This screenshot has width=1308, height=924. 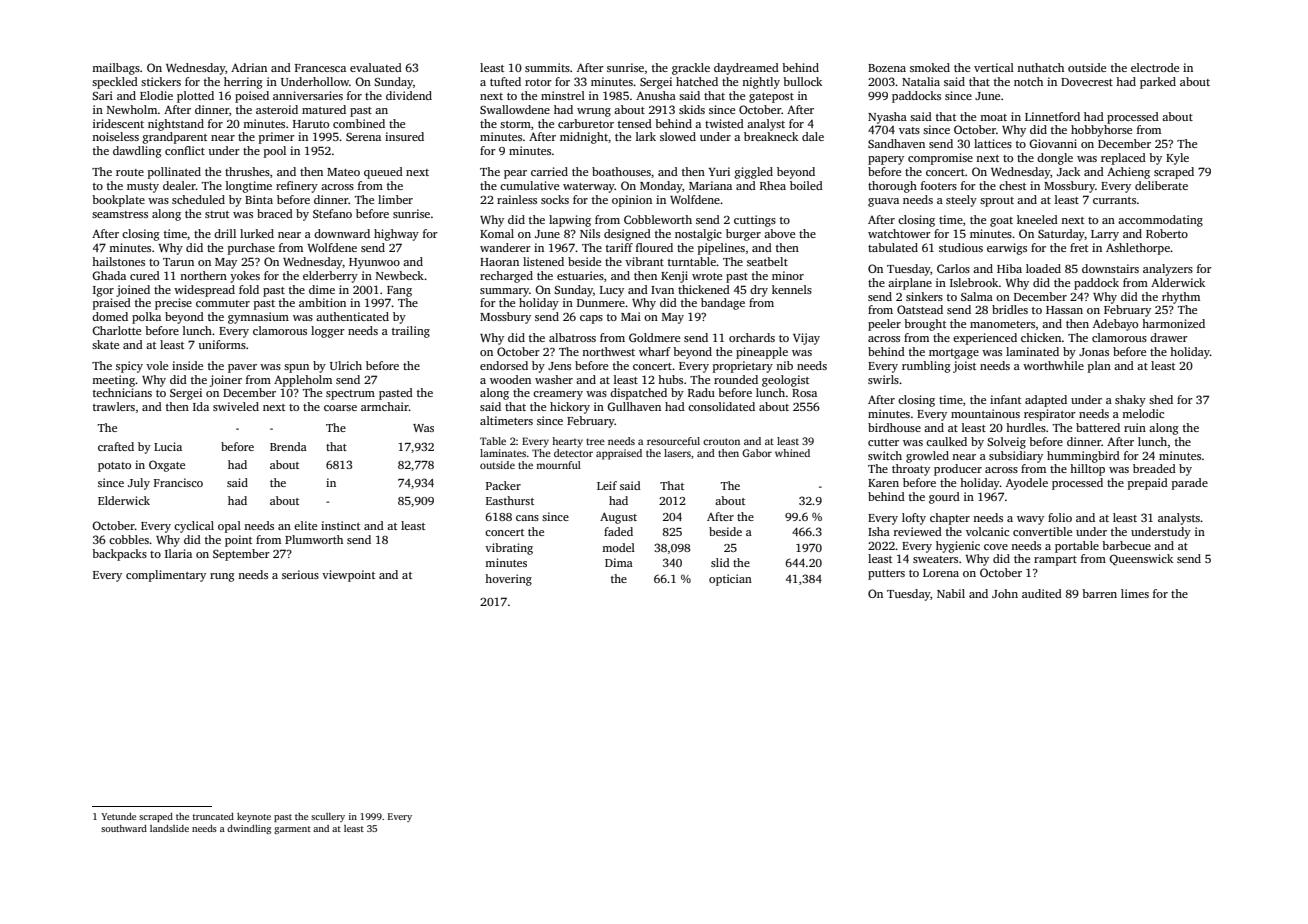 I want to click on southward, so click(x=124, y=828).
